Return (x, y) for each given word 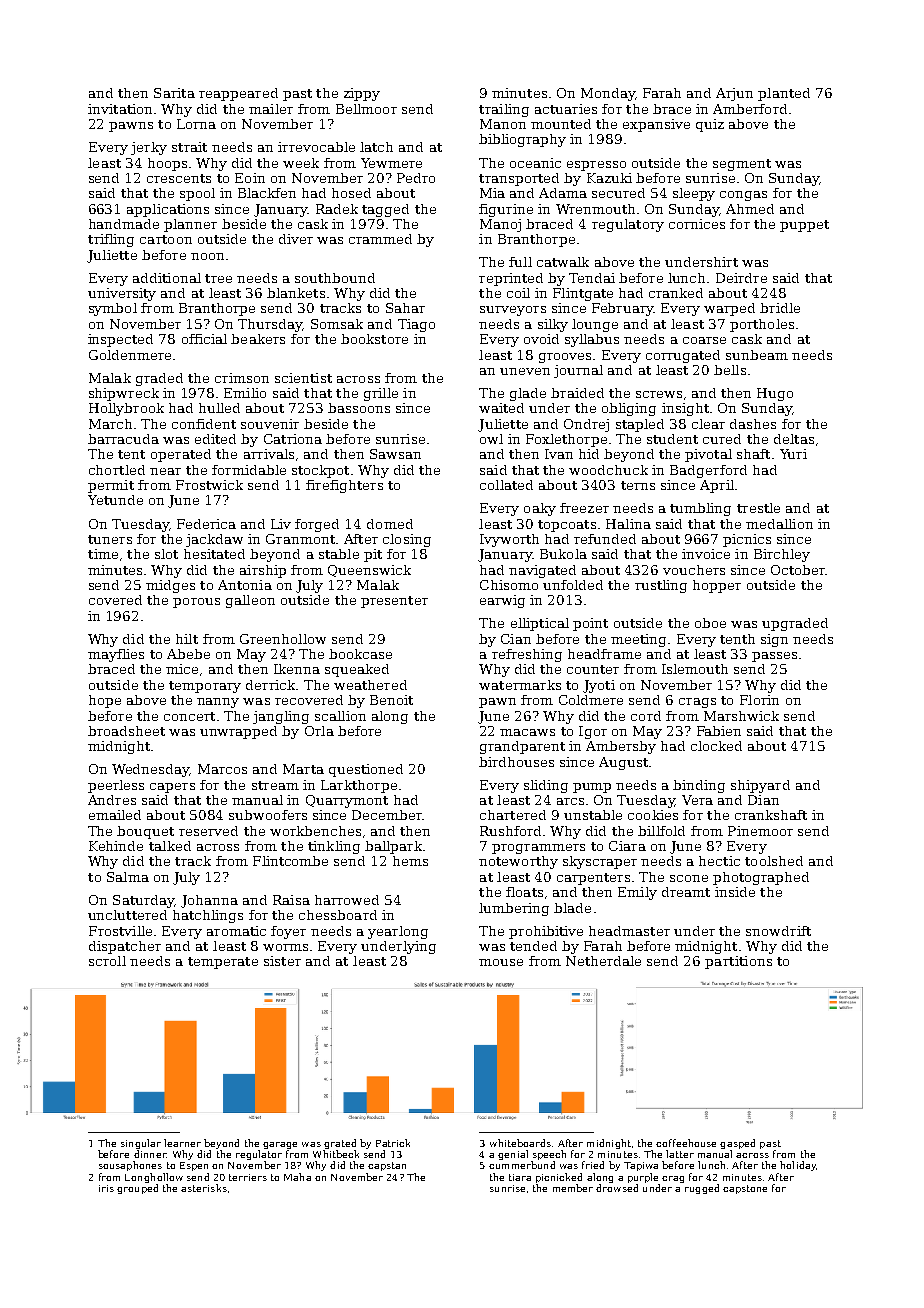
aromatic (236, 931)
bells (730, 370)
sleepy (694, 194)
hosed (351, 193)
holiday (798, 1166)
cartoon (166, 239)
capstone (745, 1189)
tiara (520, 1177)
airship (263, 571)
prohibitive (546, 932)
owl (491, 439)
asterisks (204, 1188)
